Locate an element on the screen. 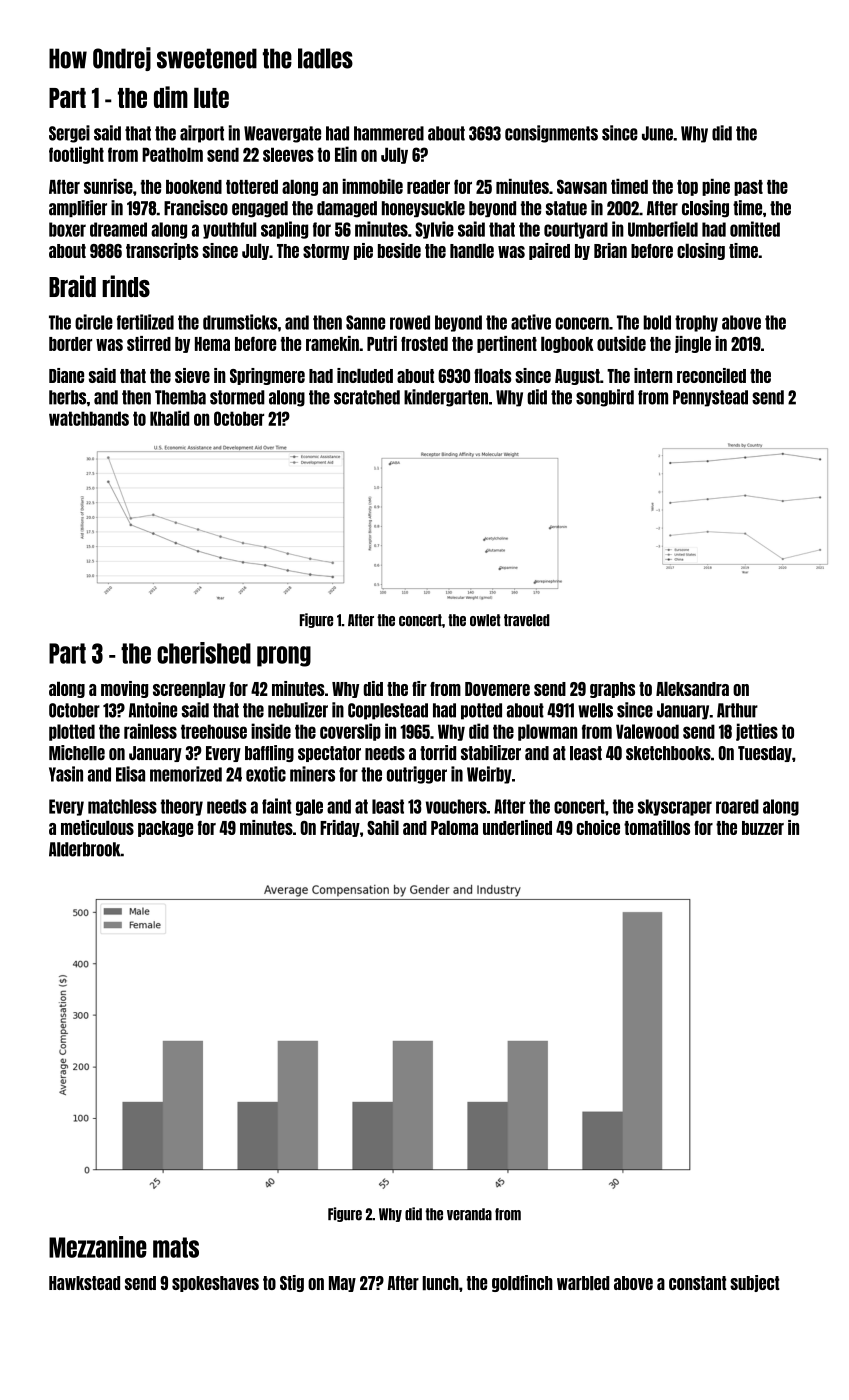  spokeshaves is located at coordinates (215, 1284).
